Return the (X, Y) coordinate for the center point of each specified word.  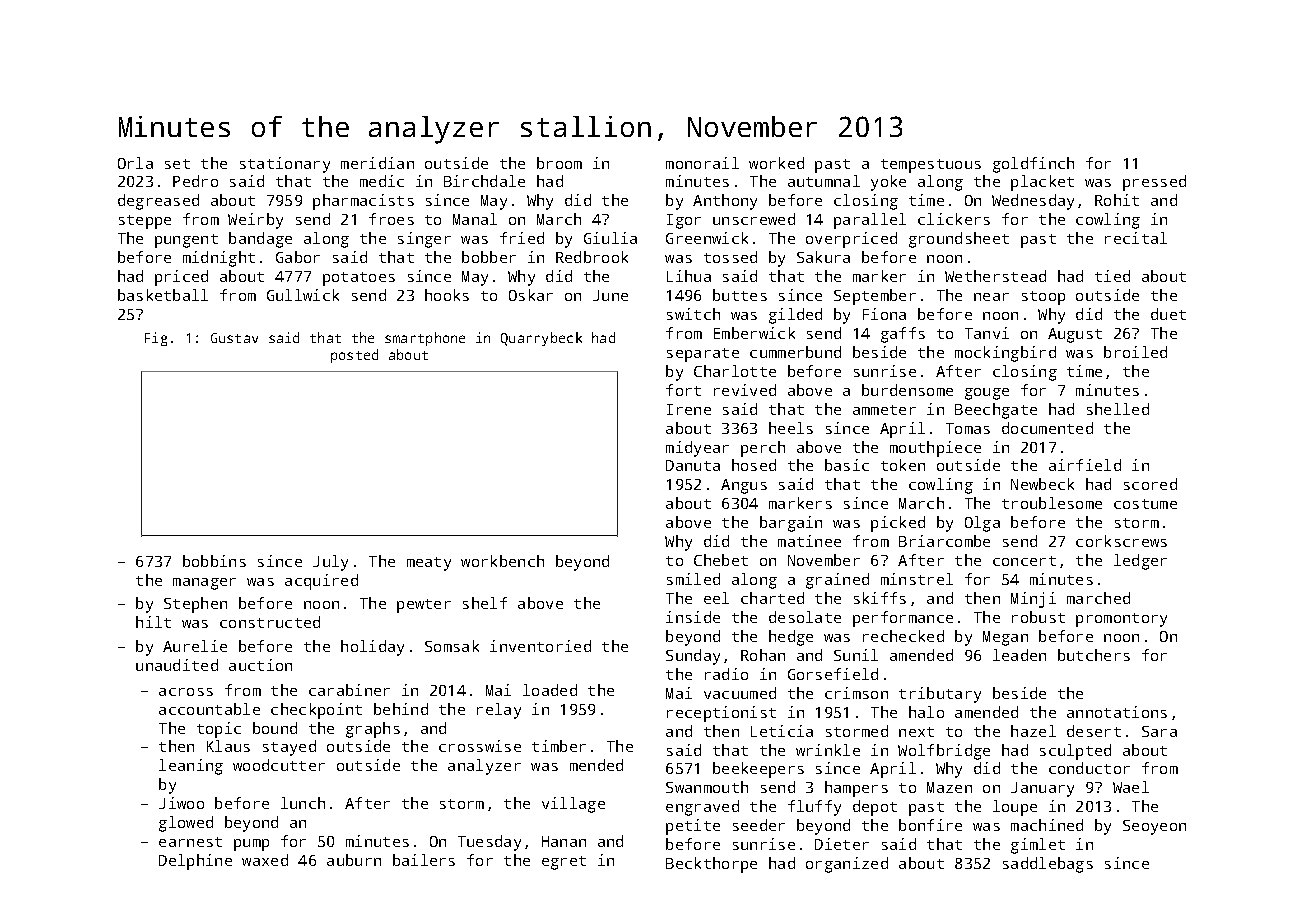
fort (683, 390)
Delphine (195, 862)
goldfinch (1033, 165)
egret (564, 863)
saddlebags (1048, 865)
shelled (1118, 409)
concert (1024, 561)
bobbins (214, 561)
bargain (791, 524)
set (177, 164)
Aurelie (195, 646)
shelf (485, 603)
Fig (156, 339)
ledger (1140, 562)
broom (559, 163)
